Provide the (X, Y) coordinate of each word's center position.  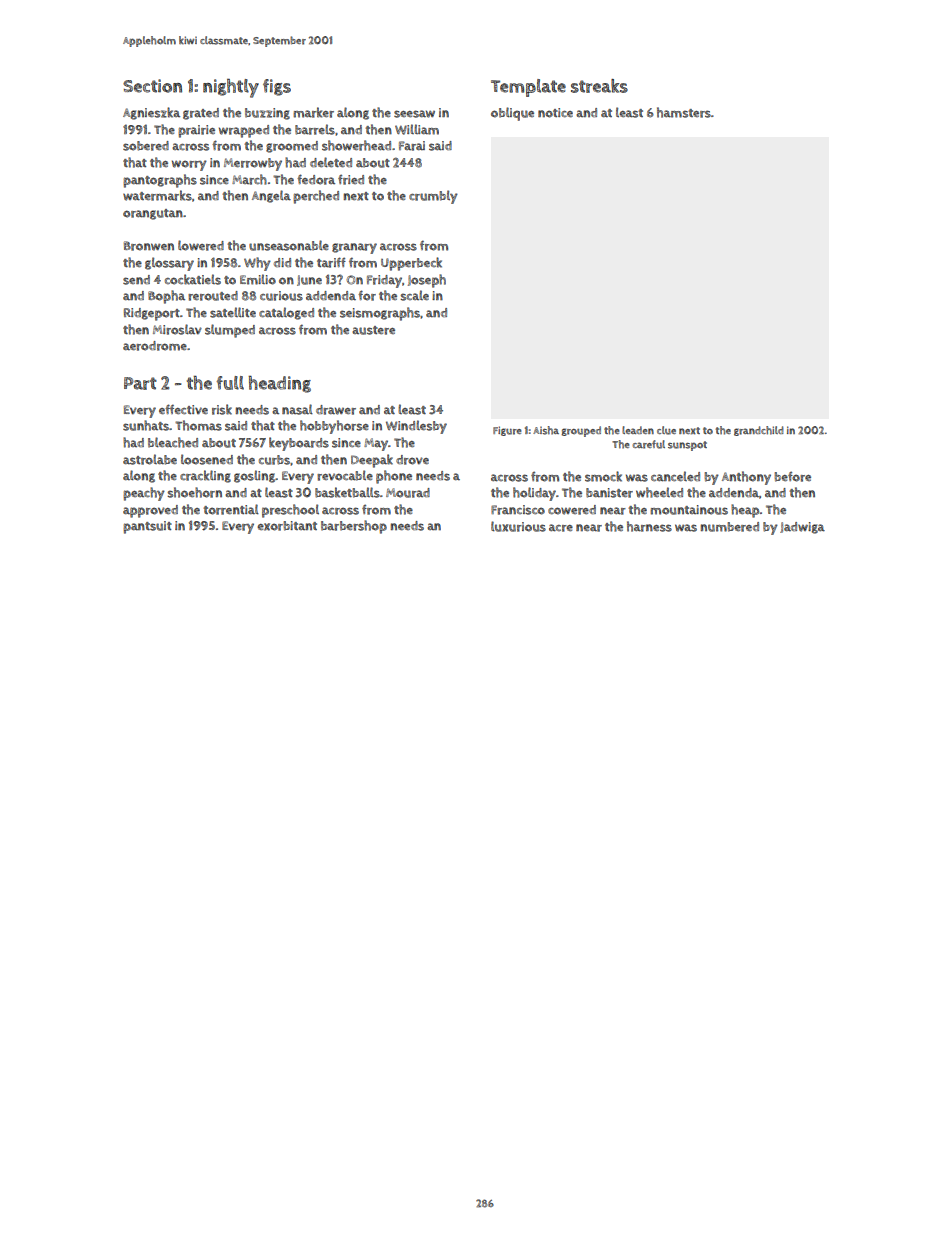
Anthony (746, 478)
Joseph (427, 281)
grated (201, 114)
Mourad (408, 493)
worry (189, 165)
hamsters (684, 112)
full (230, 383)
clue (666, 430)
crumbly (433, 197)
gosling (254, 476)
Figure (507, 431)
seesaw (414, 114)
